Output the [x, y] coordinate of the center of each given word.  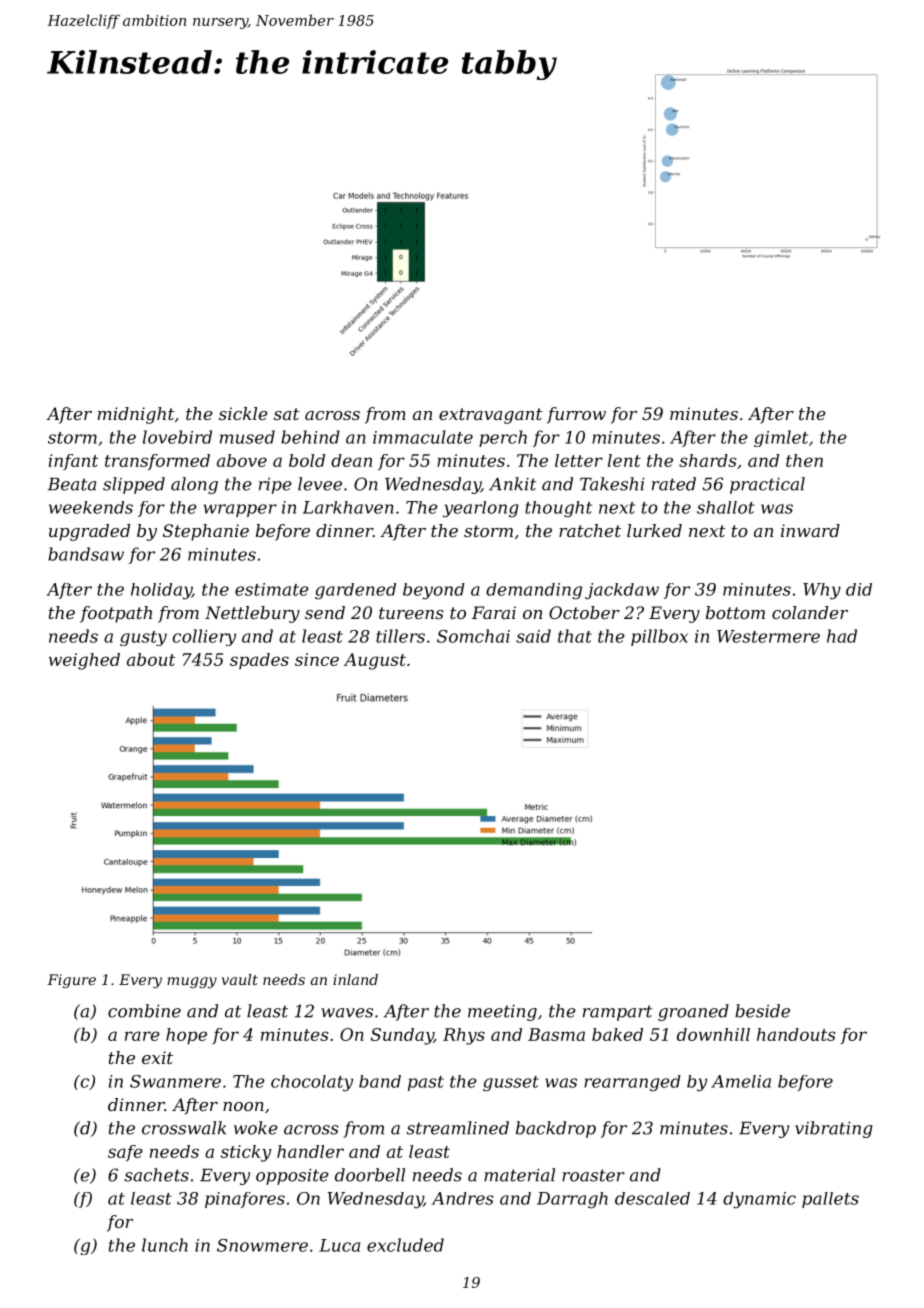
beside [762, 1011]
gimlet [781, 438]
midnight [136, 415]
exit [157, 1057]
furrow [576, 415]
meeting [502, 1013]
